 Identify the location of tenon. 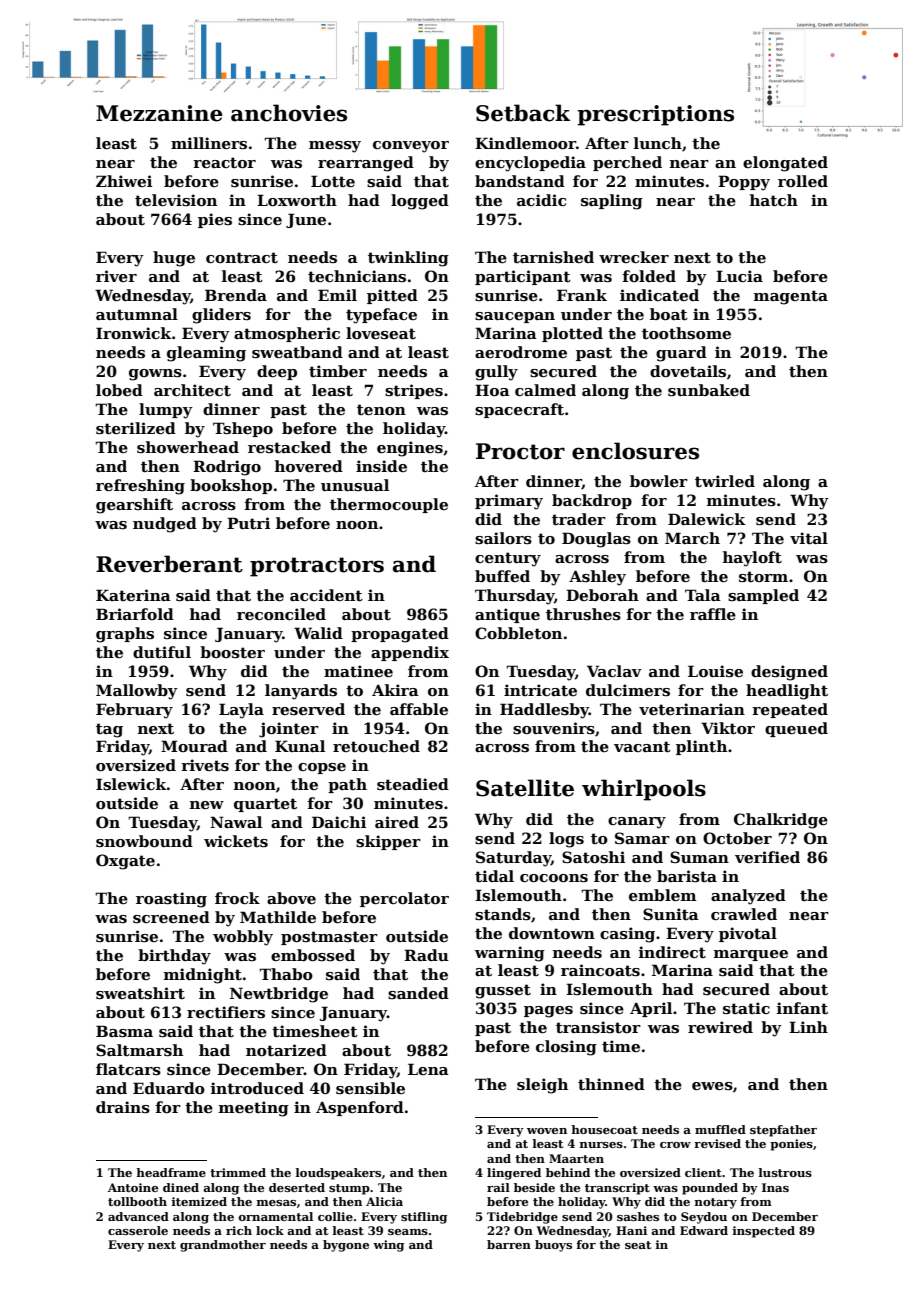
(381, 409).
